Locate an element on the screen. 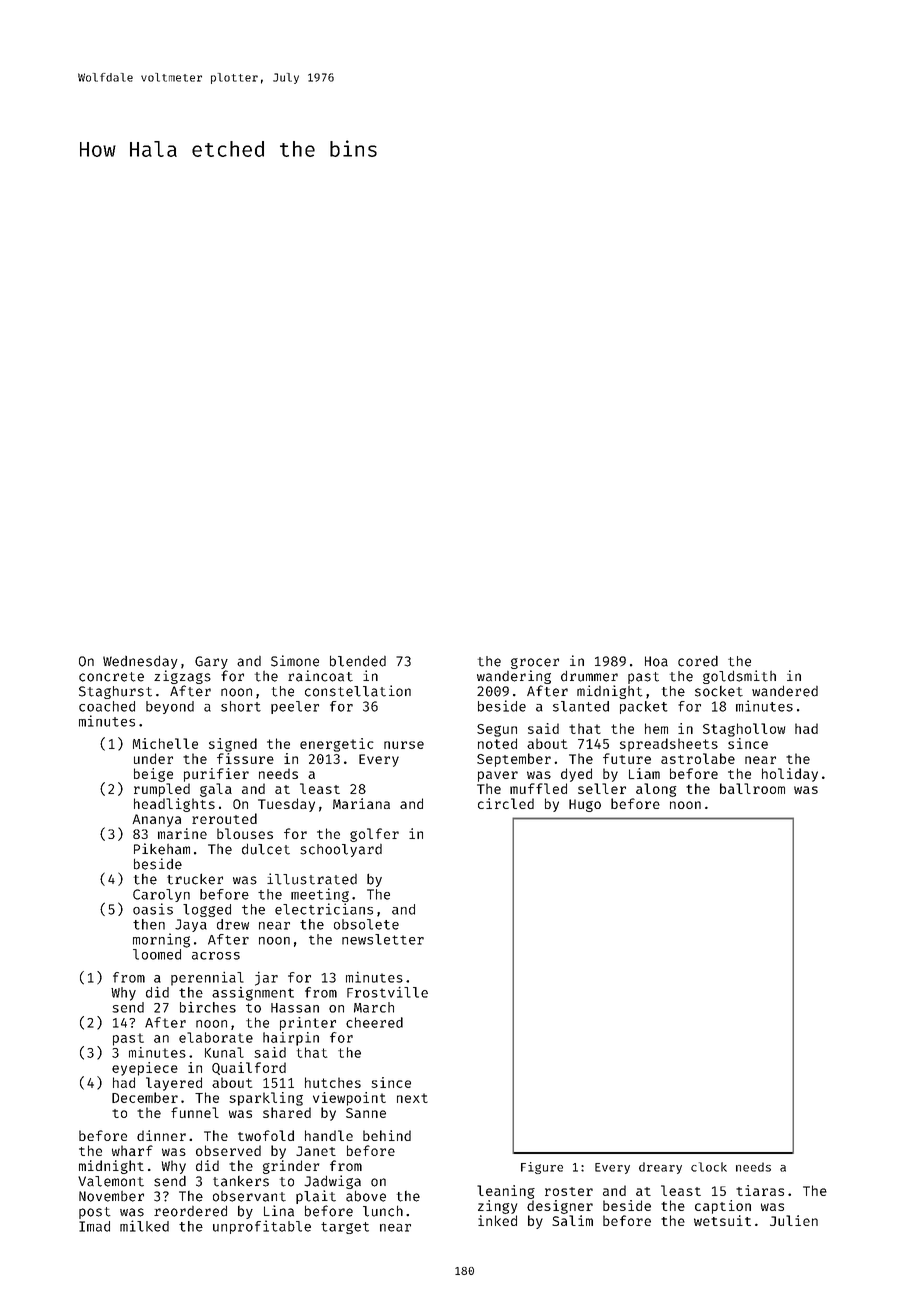  nurse is located at coordinates (404, 745).
